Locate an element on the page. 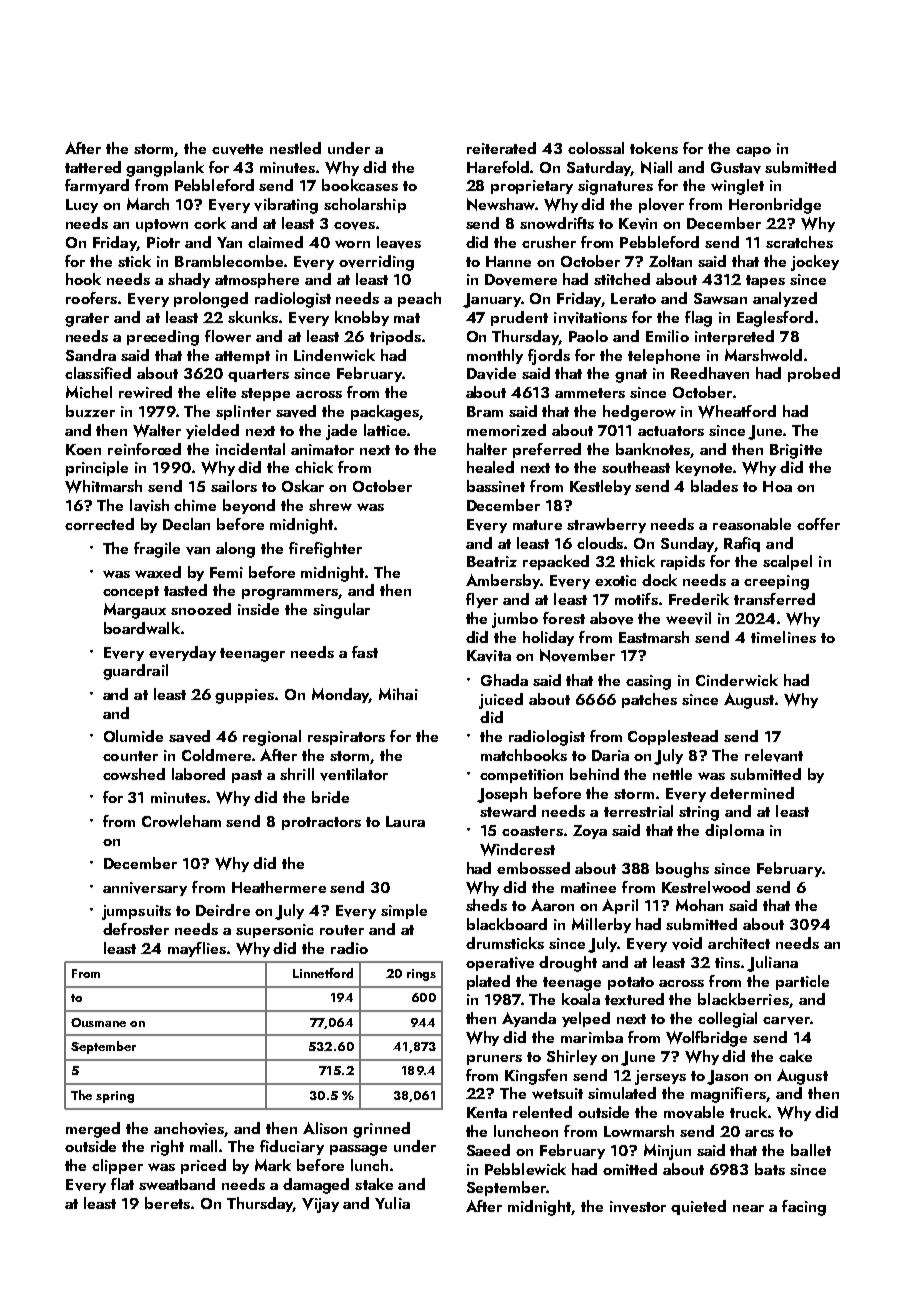  guardrail is located at coordinates (135, 672).
